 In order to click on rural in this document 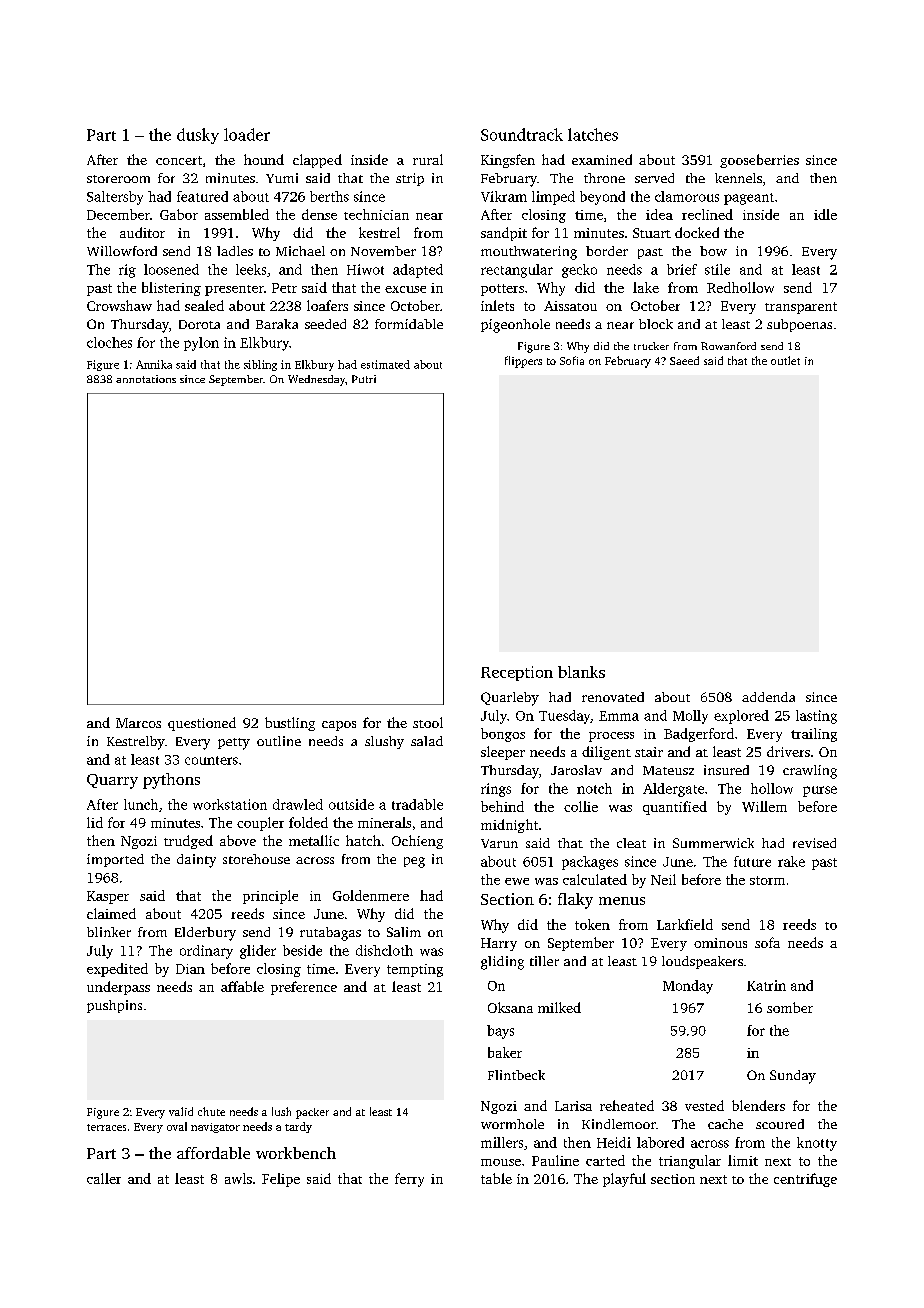, I will do `click(428, 159)`.
